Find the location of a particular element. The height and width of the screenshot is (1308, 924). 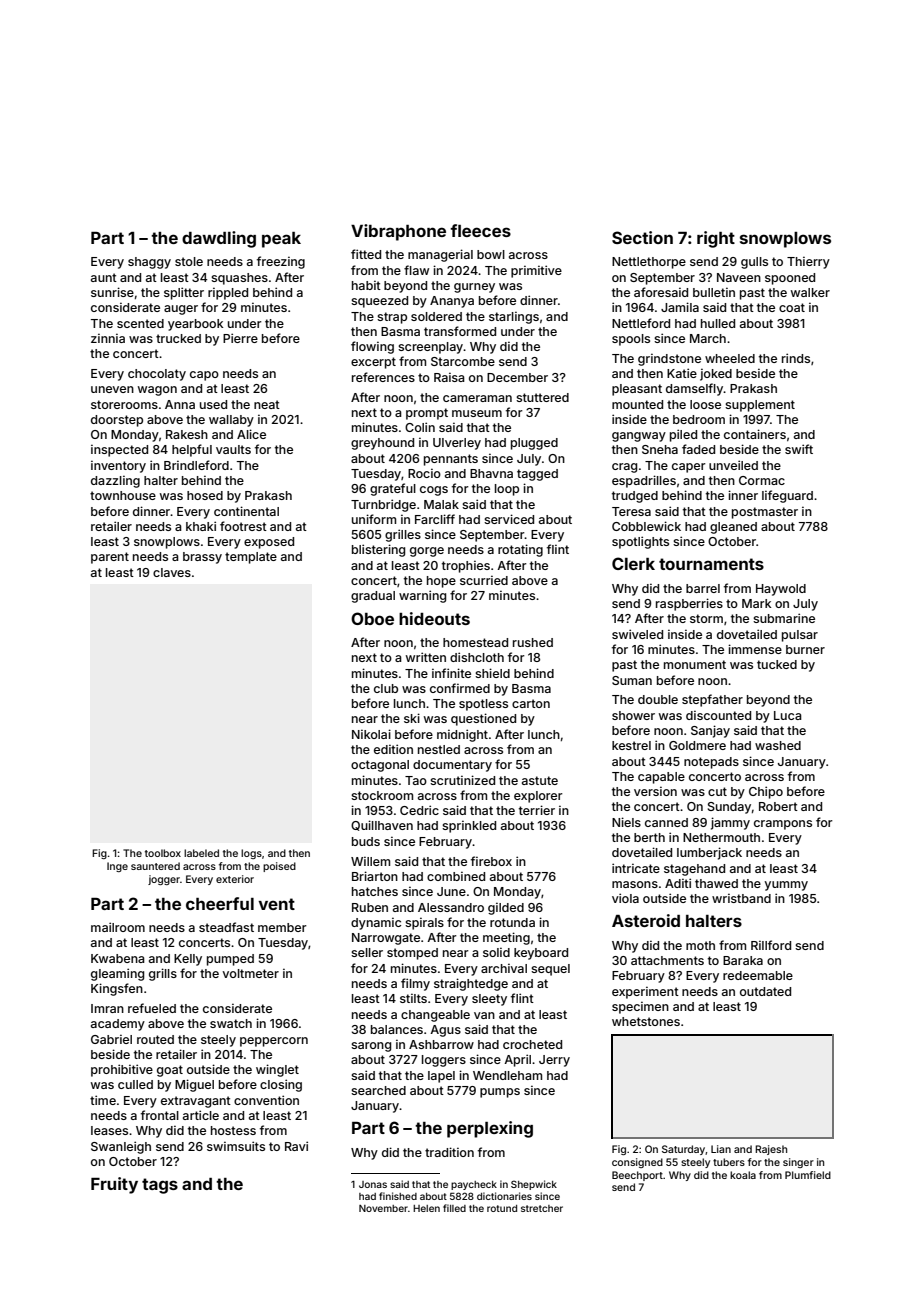

tags is located at coordinates (160, 1186).
